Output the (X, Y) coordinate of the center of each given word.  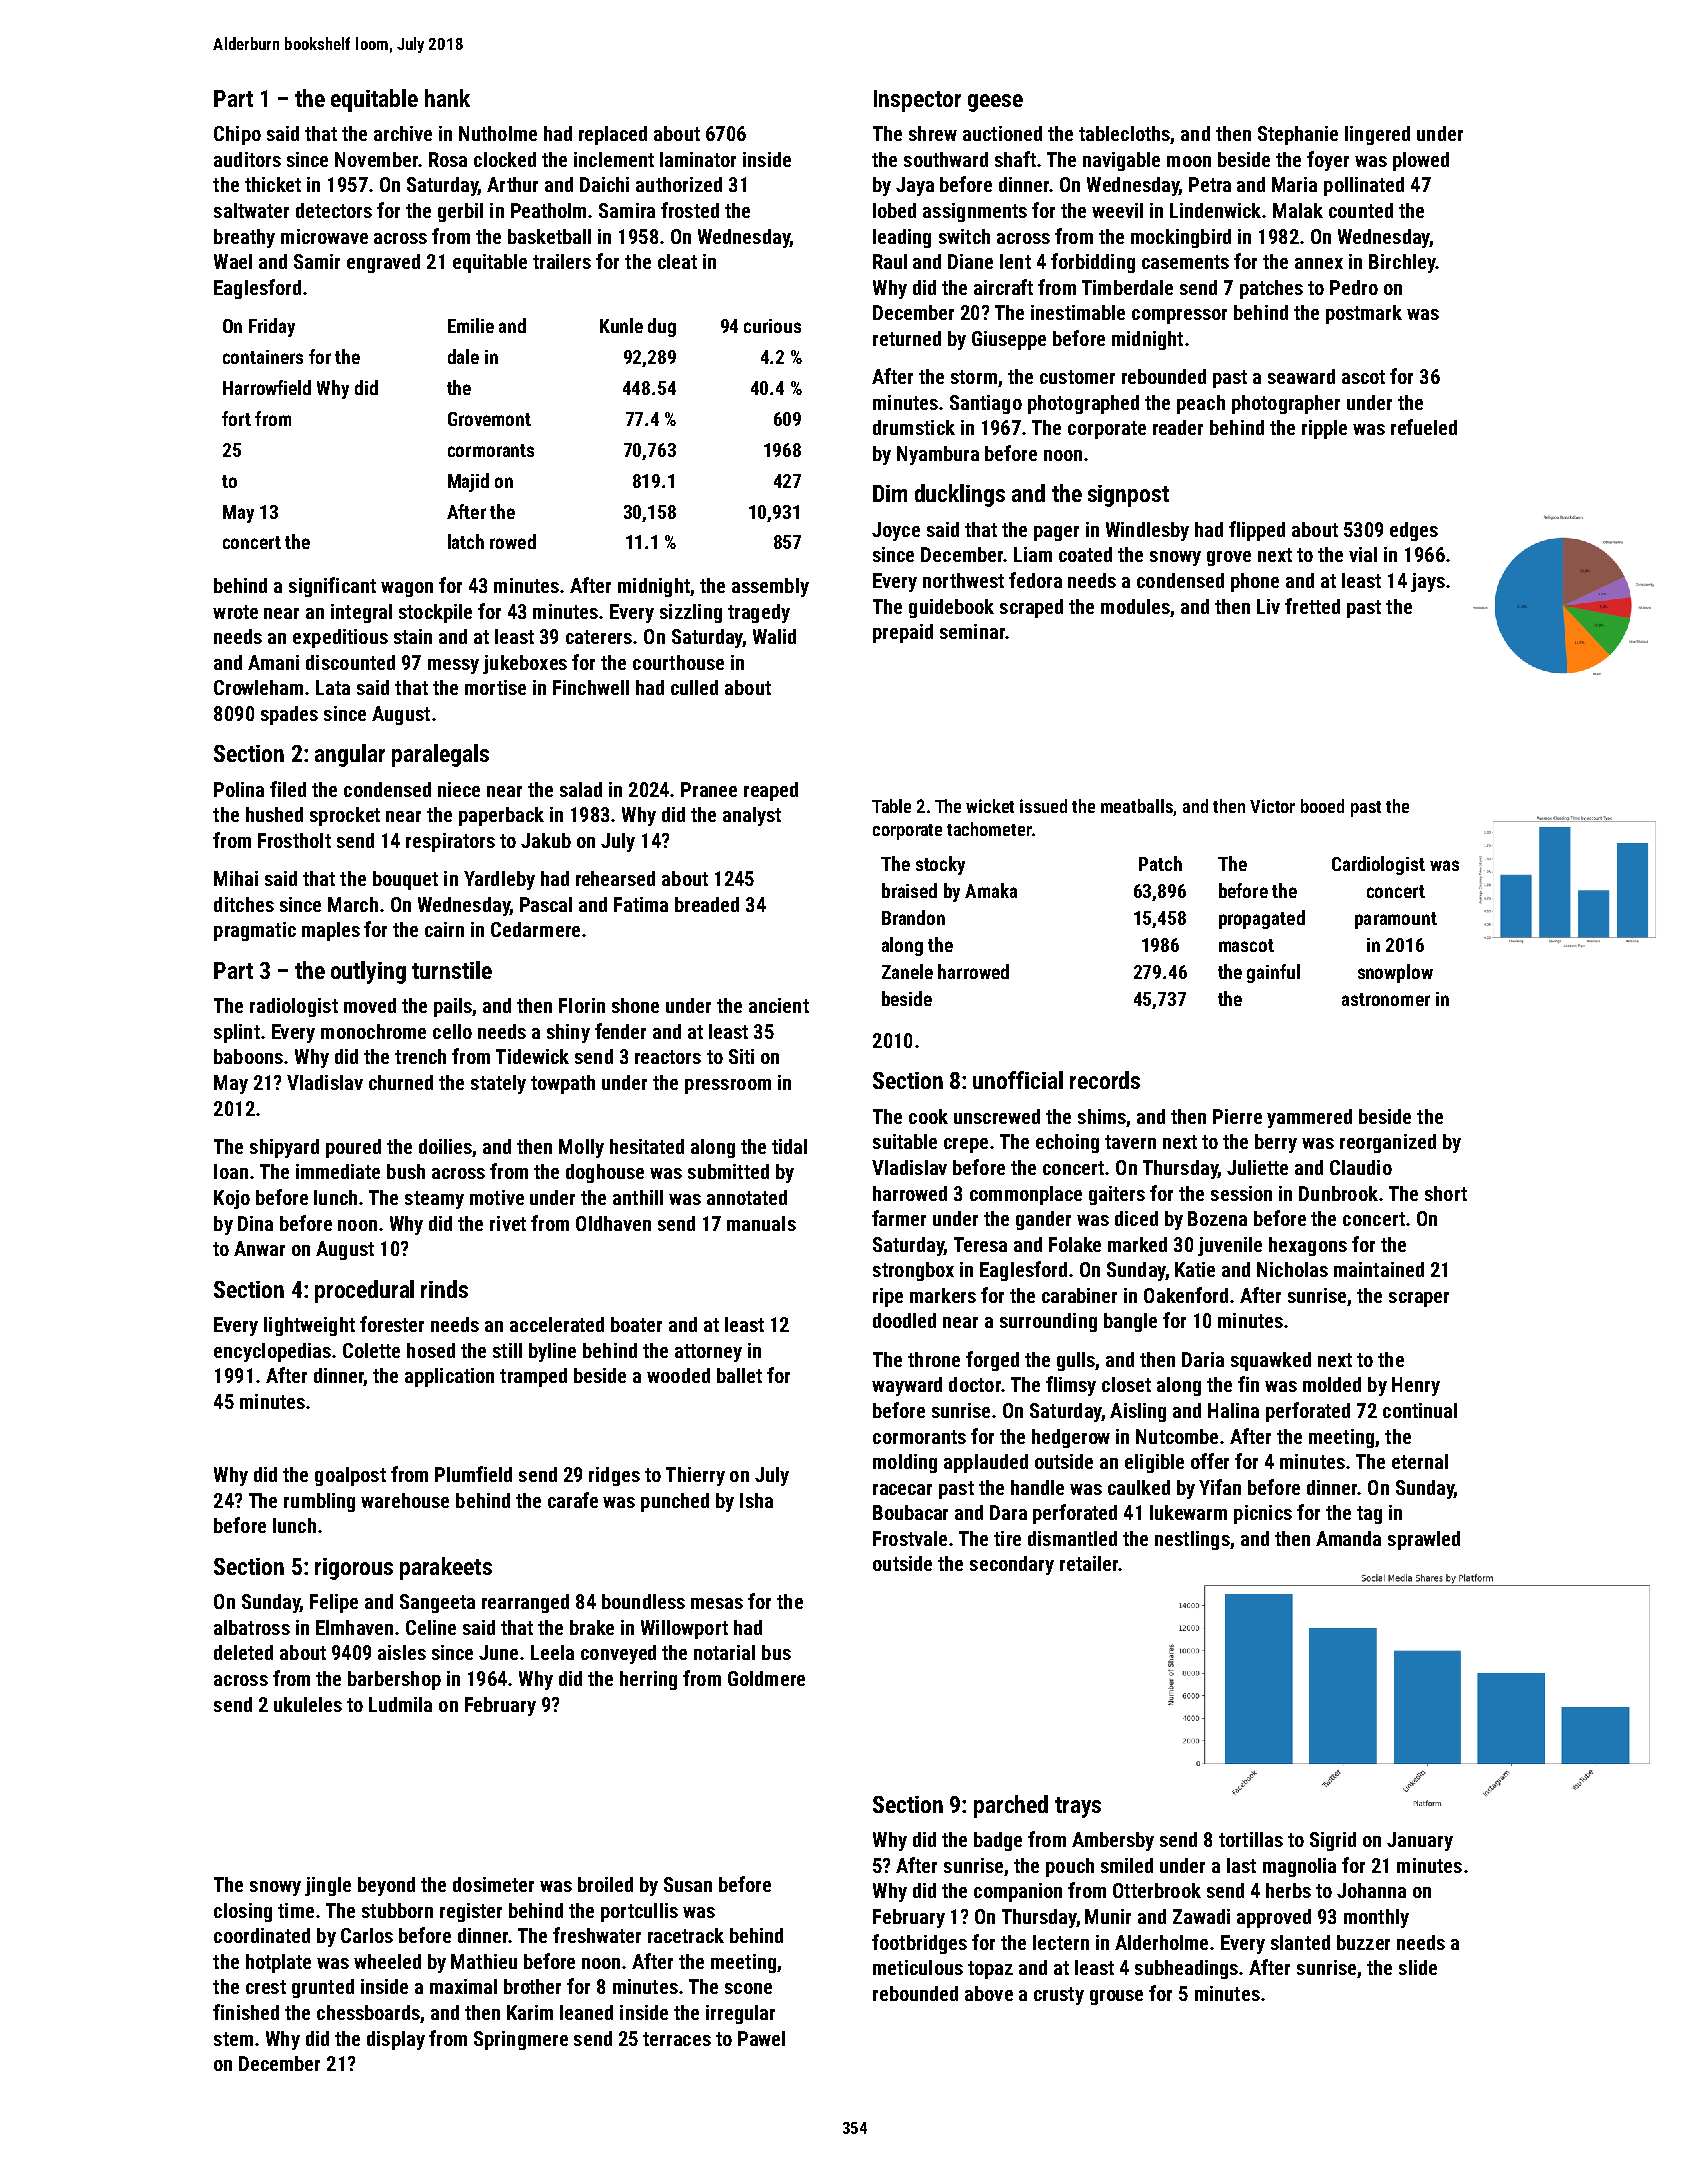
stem (233, 2039)
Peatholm (548, 210)
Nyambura (938, 455)
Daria (1203, 1359)
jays (1428, 582)
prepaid (903, 633)
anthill (638, 1197)
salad (581, 789)
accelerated (557, 1324)
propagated (1262, 919)
